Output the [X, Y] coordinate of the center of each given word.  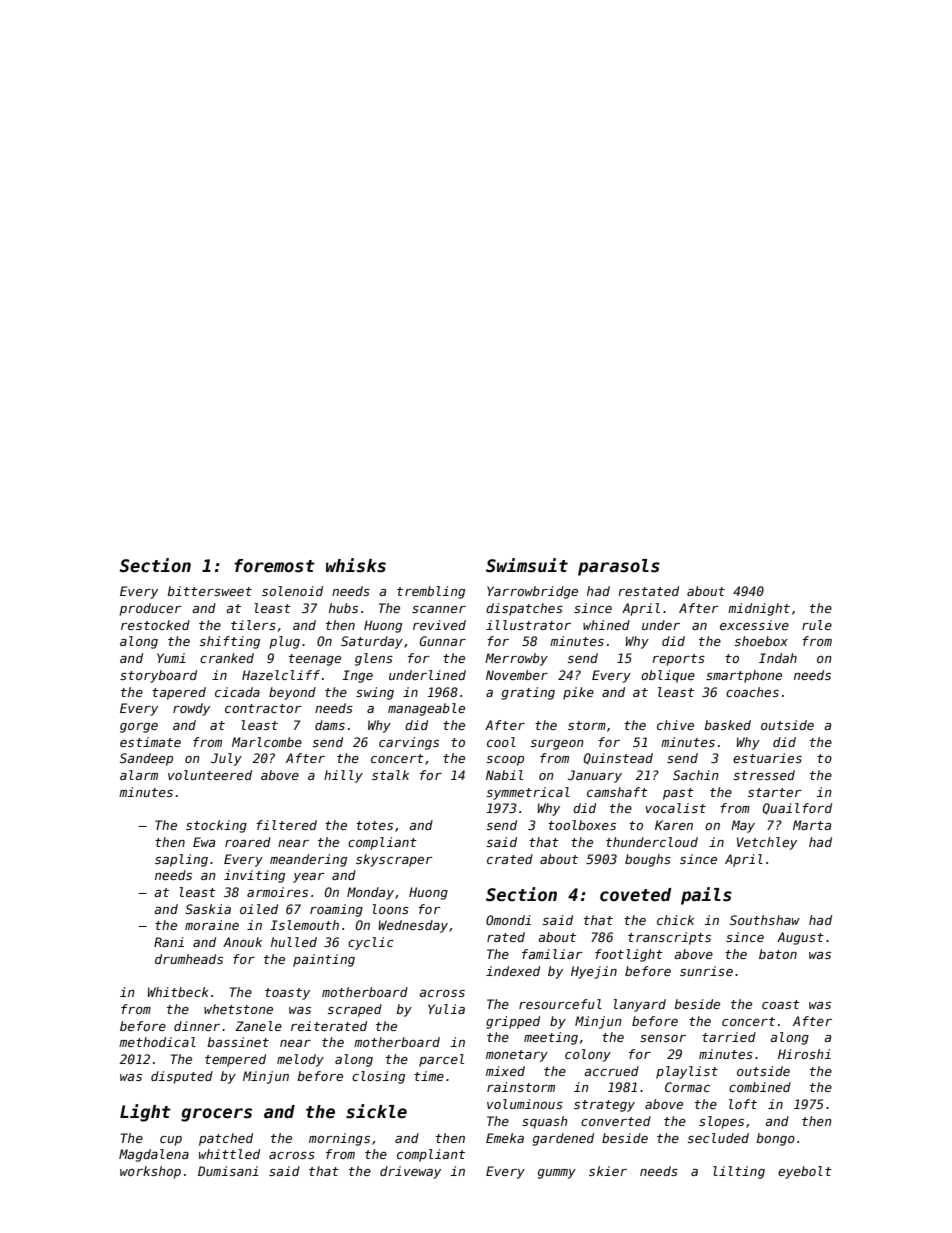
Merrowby [516, 659]
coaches [752, 692]
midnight [759, 609]
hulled [294, 942]
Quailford [797, 809]
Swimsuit [527, 565]
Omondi [508, 920]
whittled [229, 1154]
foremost [274, 566]
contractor [263, 708]
